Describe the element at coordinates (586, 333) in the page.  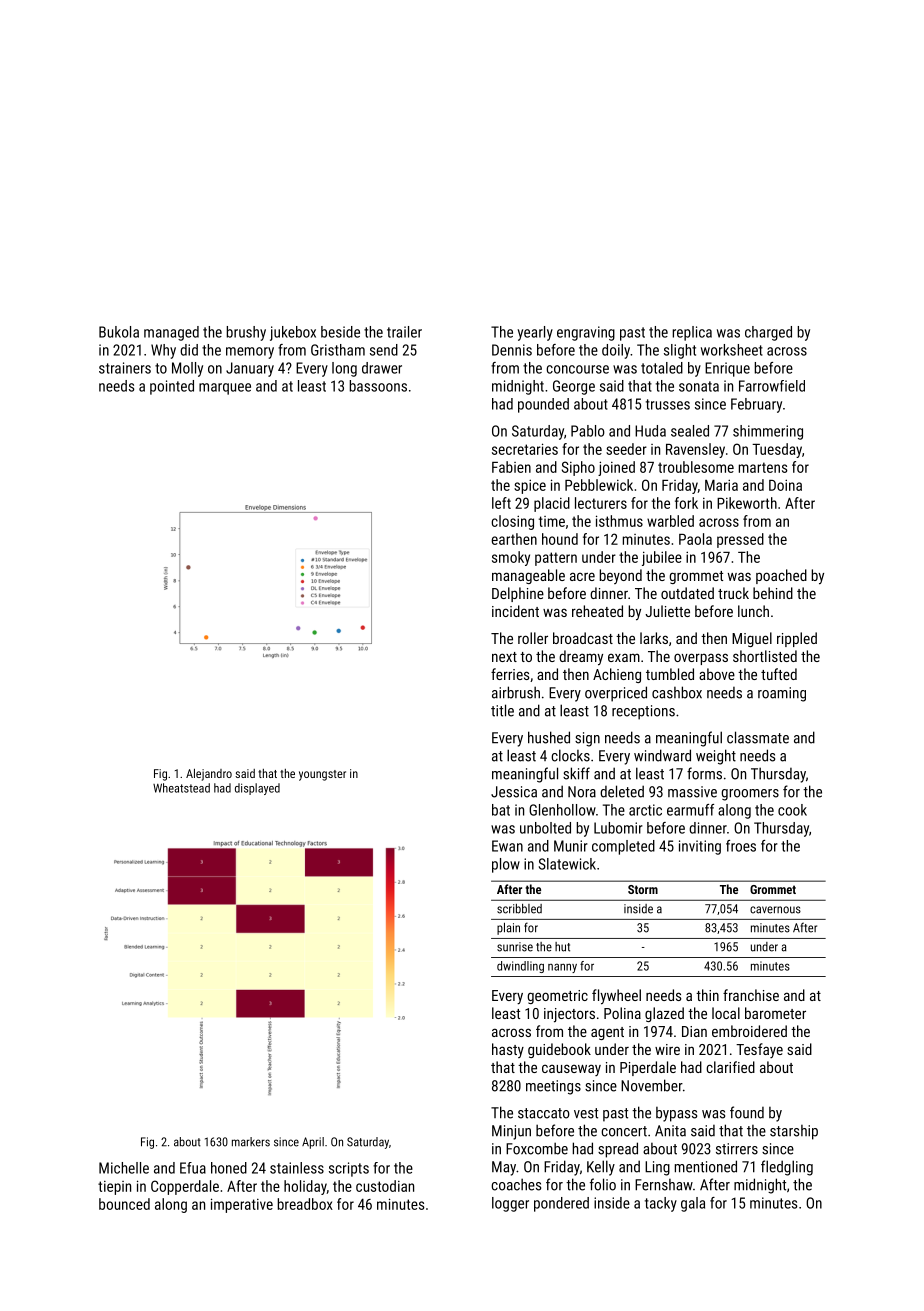
I see `engraving` at that location.
